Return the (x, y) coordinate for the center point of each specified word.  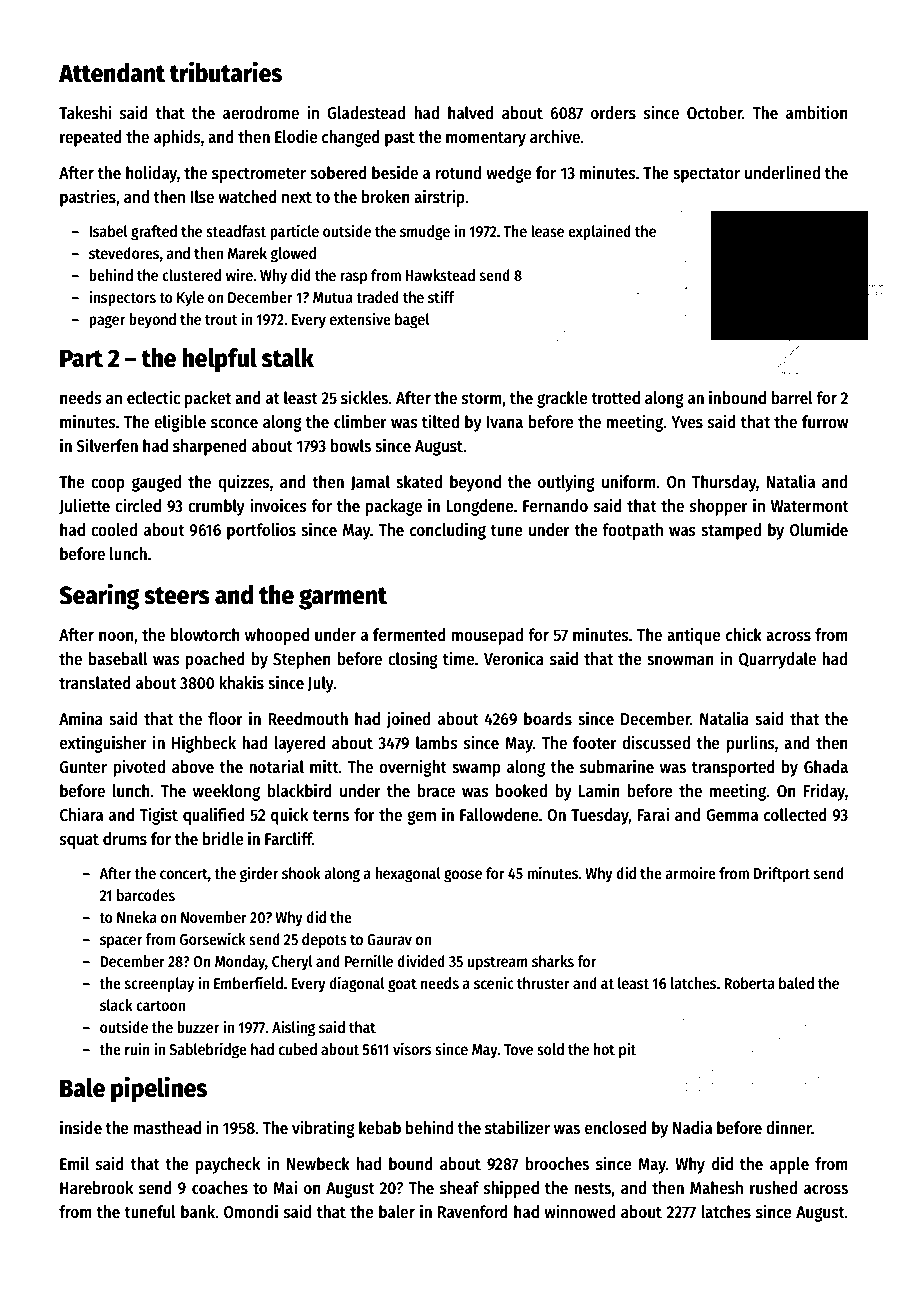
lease (547, 231)
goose (463, 876)
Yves (687, 422)
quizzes (244, 483)
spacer (121, 942)
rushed (773, 1188)
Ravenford (473, 1212)
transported (733, 768)
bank (198, 1212)
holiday (151, 174)
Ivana (504, 422)
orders (613, 113)
